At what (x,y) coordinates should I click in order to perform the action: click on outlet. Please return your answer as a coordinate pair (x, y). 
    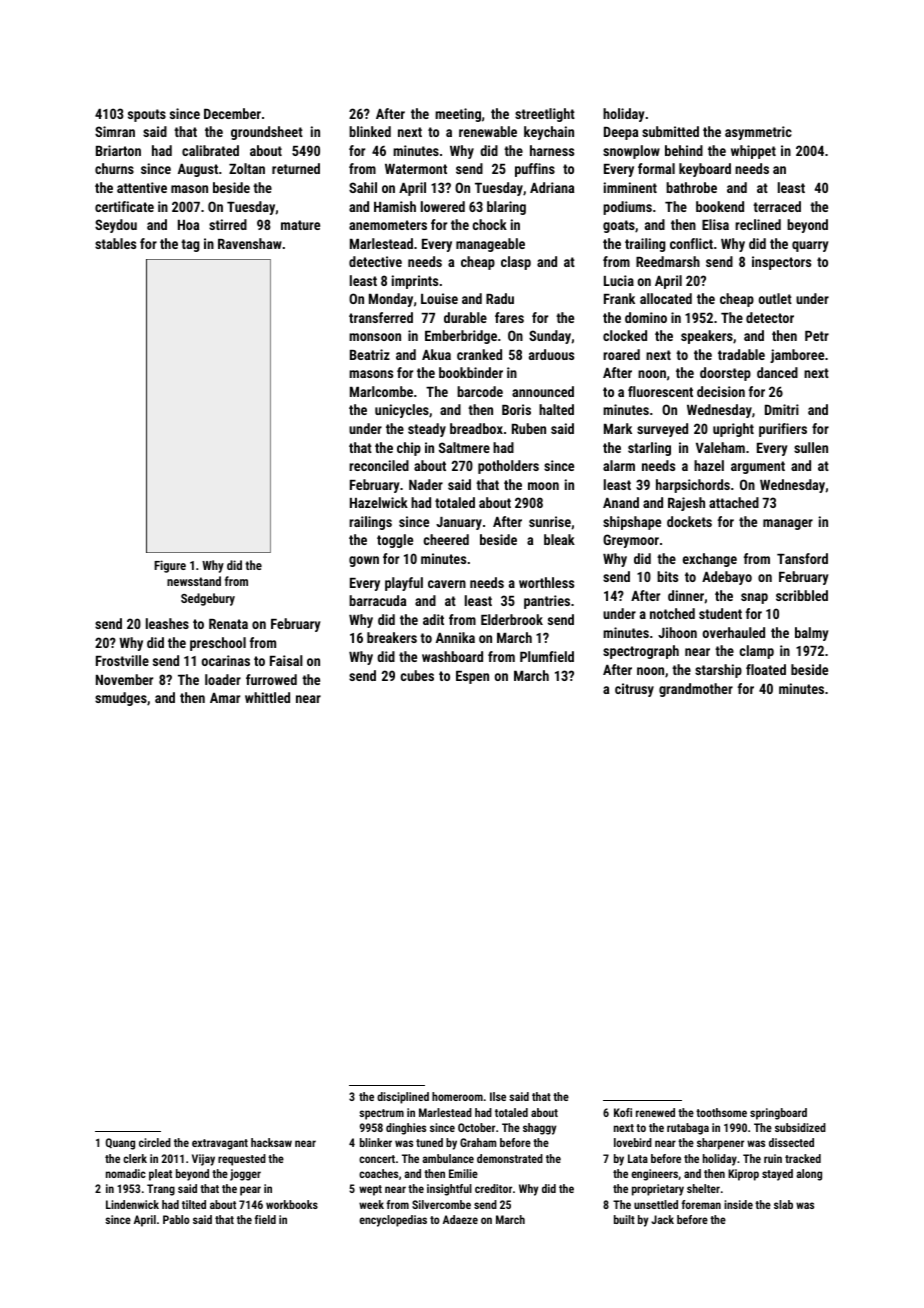
    Looking at the image, I should click on (775, 298).
